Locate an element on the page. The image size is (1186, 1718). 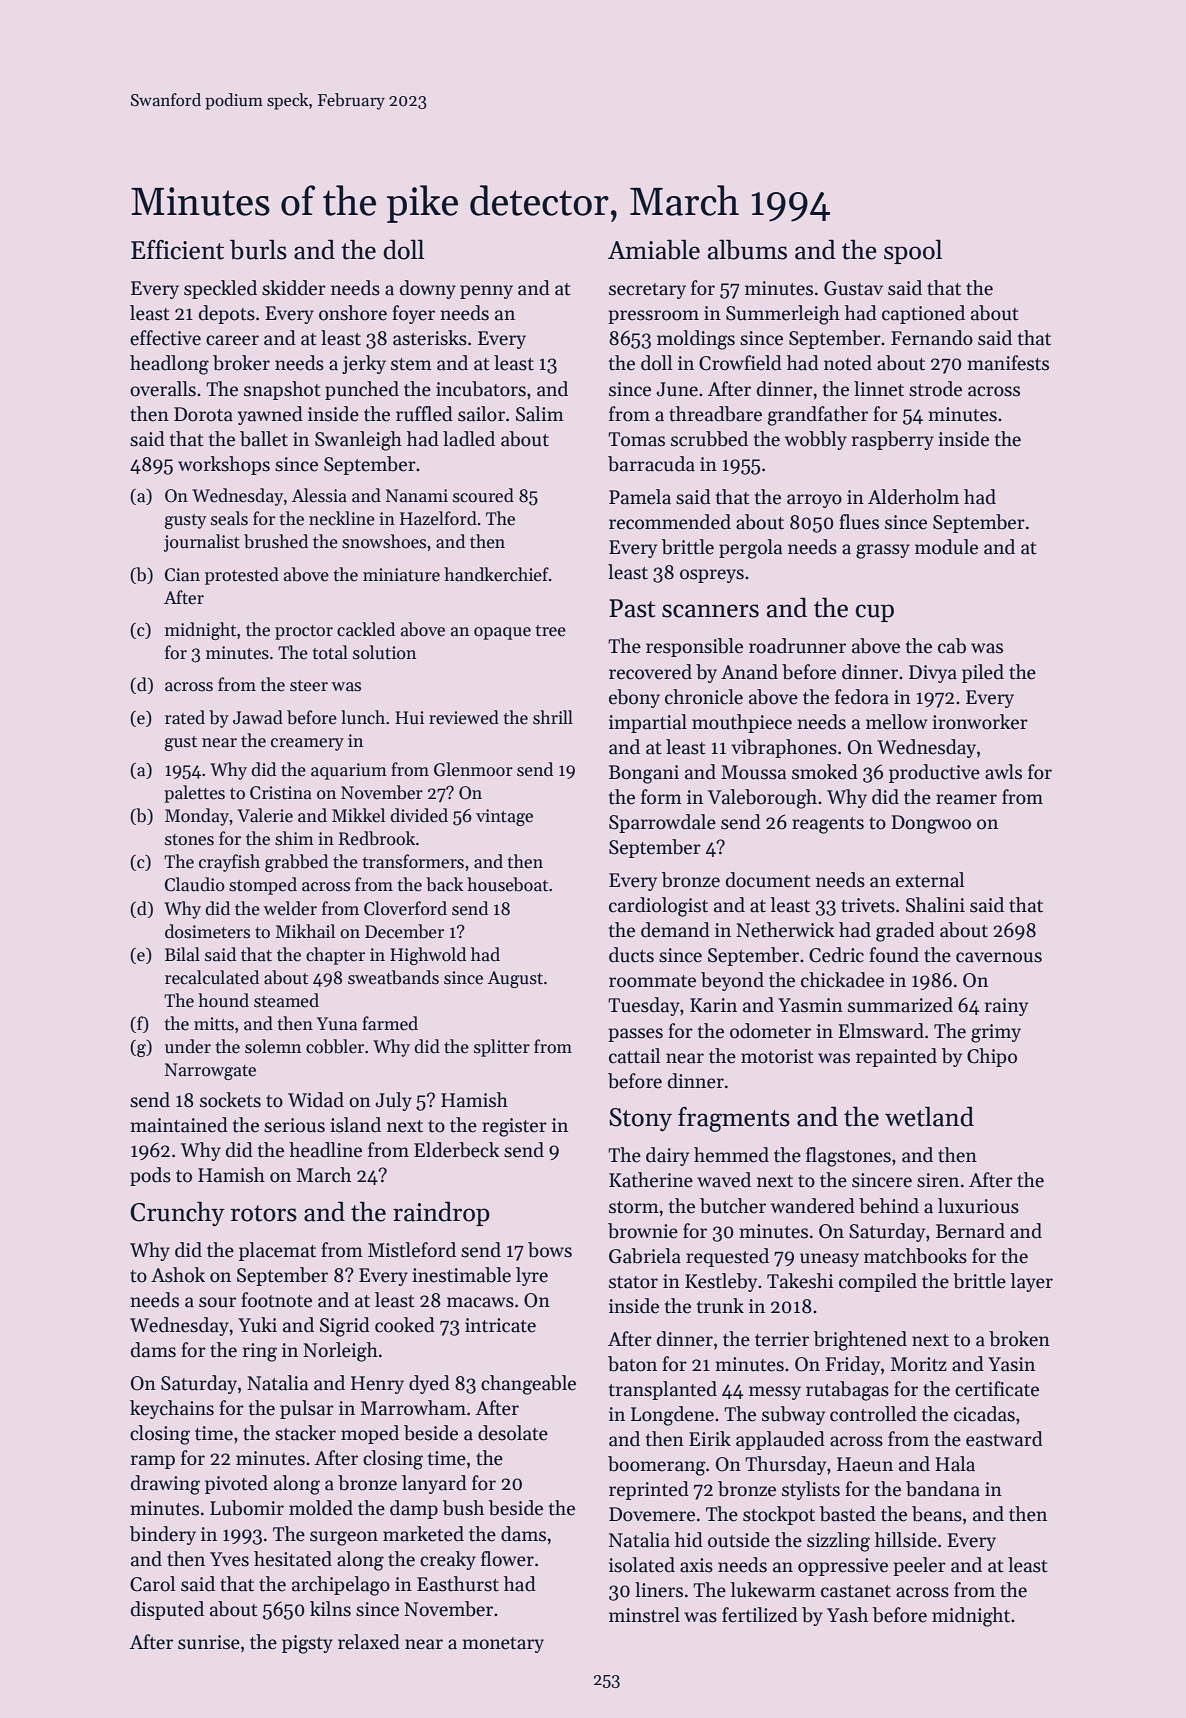
rated is located at coordinates (185, 717).
